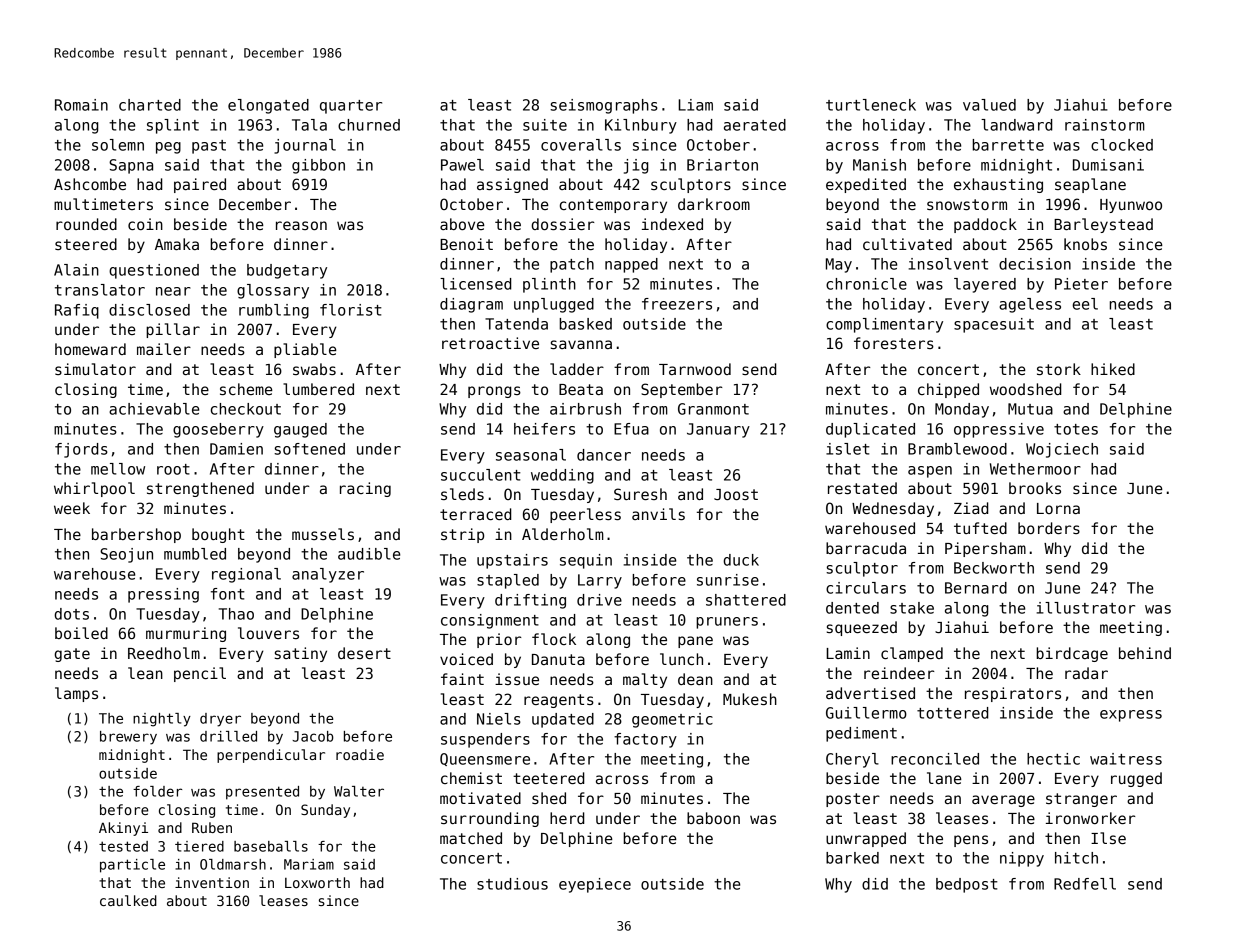 This screenshot has height=952, width=1233. I want to click on Suresh, so click(640, 494).
